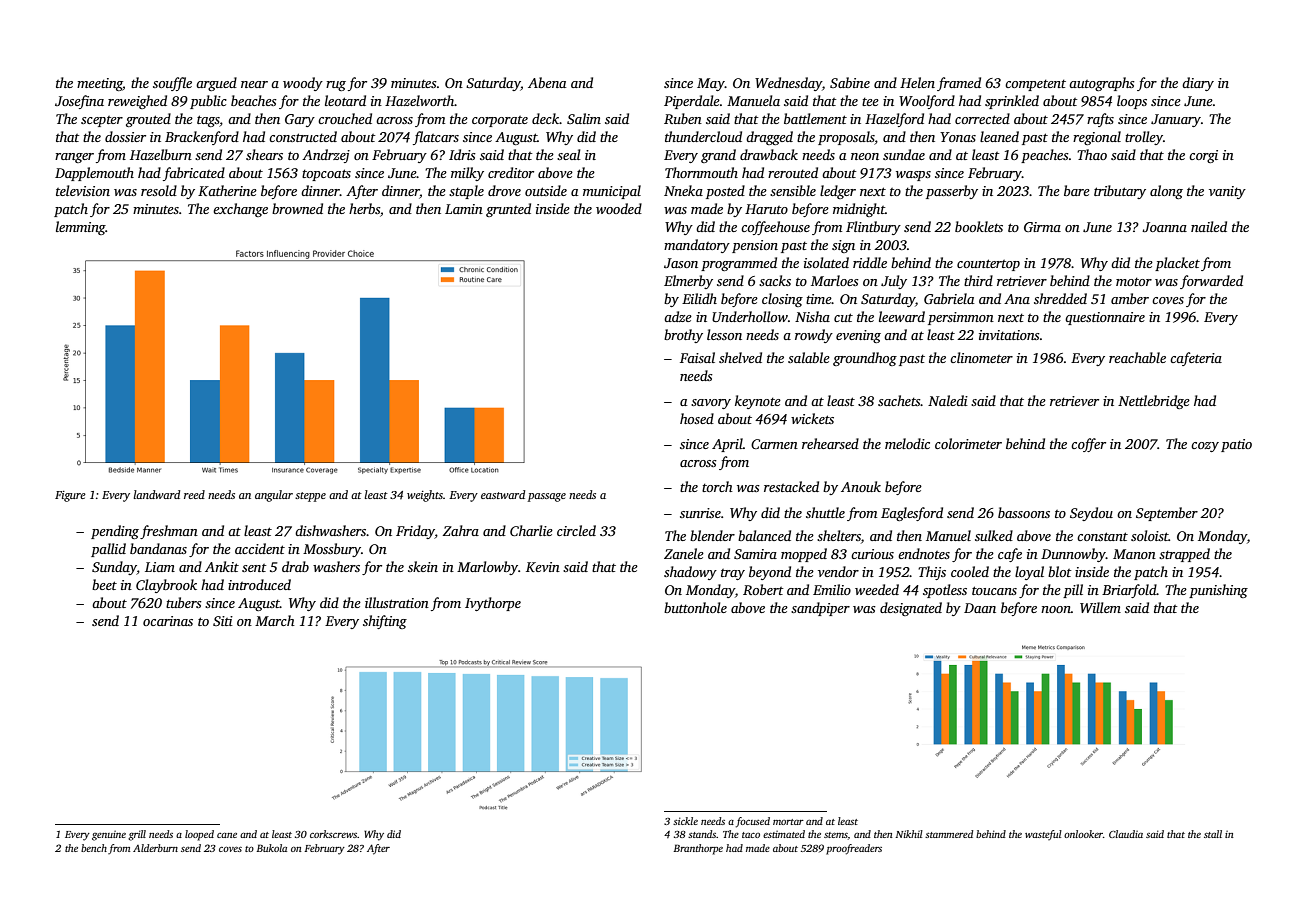 The width and height of the page is (1308, 924). What do you see at coordinates (168, 621) in the page?
I see `ocarinas` at bounding box center [168, 621].
